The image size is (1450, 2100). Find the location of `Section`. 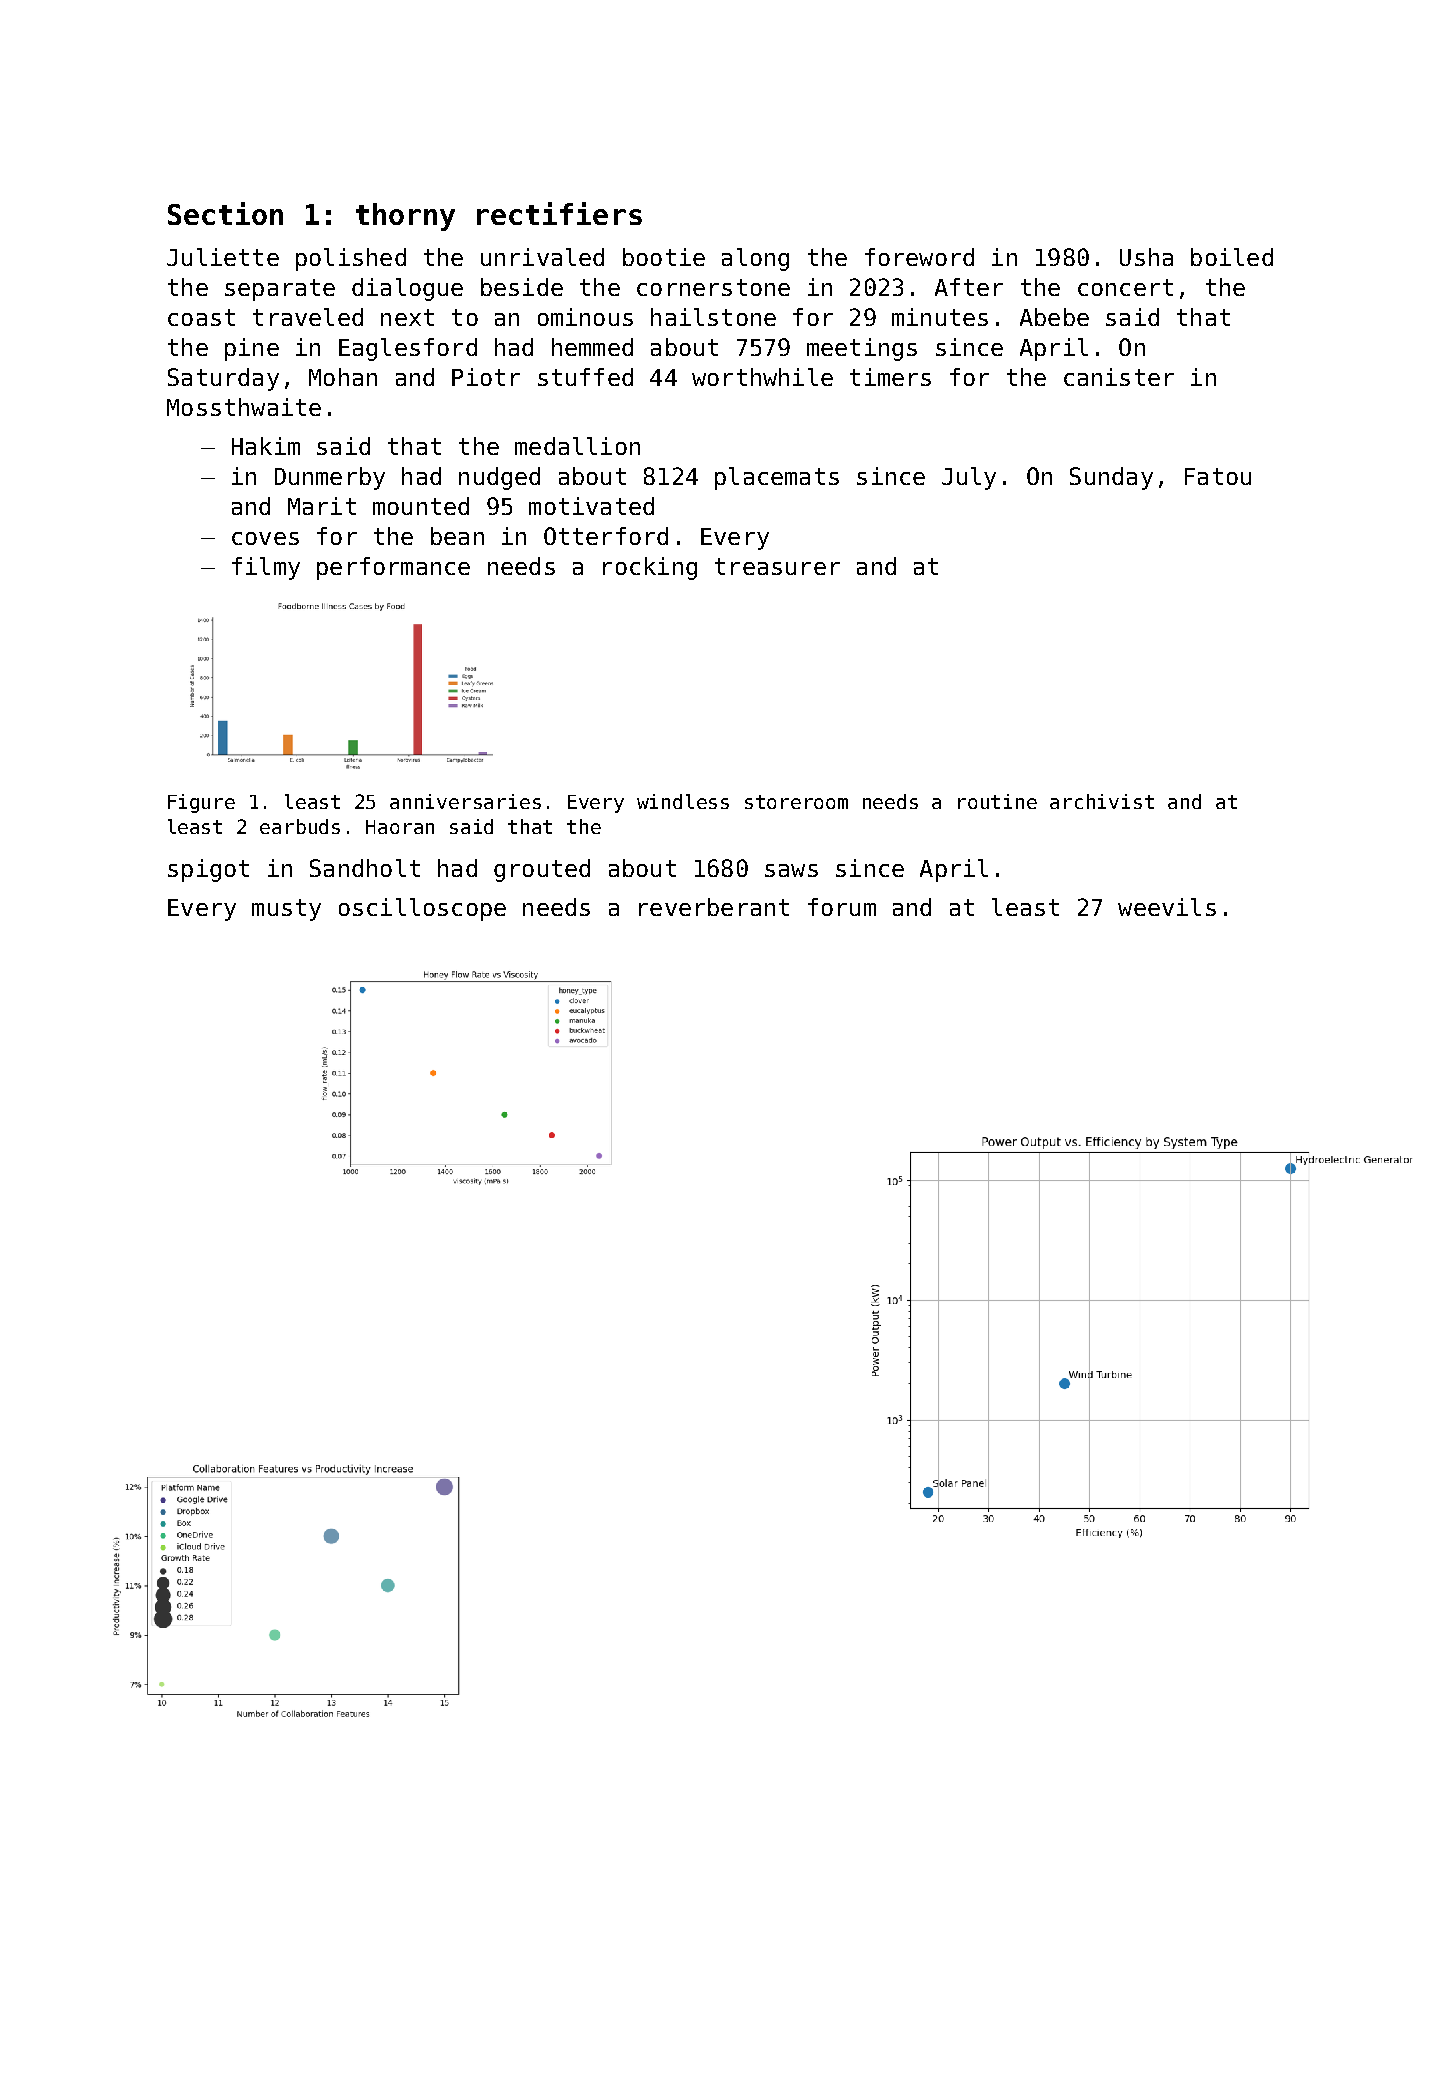

Section is located at coordinates (225, 213).
